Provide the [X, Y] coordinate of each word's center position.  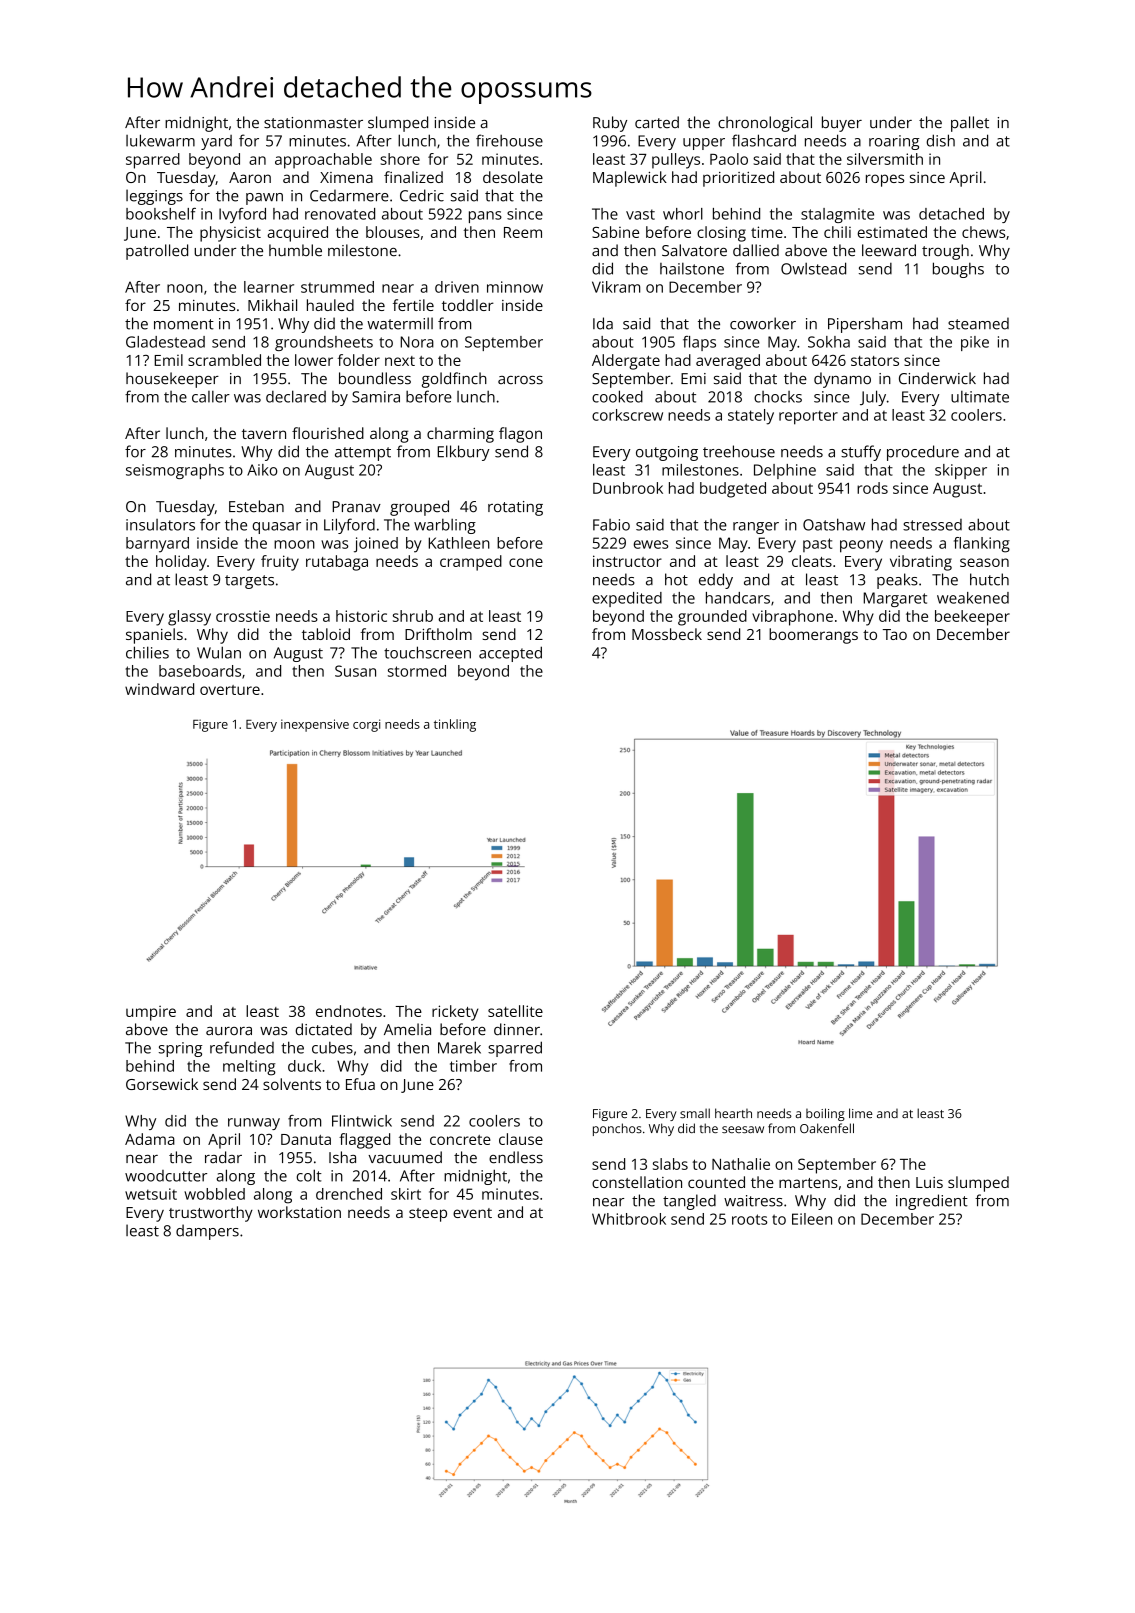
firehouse [509, 140]
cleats [812, 561]
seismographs [175, 471]
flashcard [764, 140]
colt [309, 1175]
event [472, 1213]
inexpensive [315, 725]
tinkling [455, 725]
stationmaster [313, 123]
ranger [756, 528]
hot [676, 579]
